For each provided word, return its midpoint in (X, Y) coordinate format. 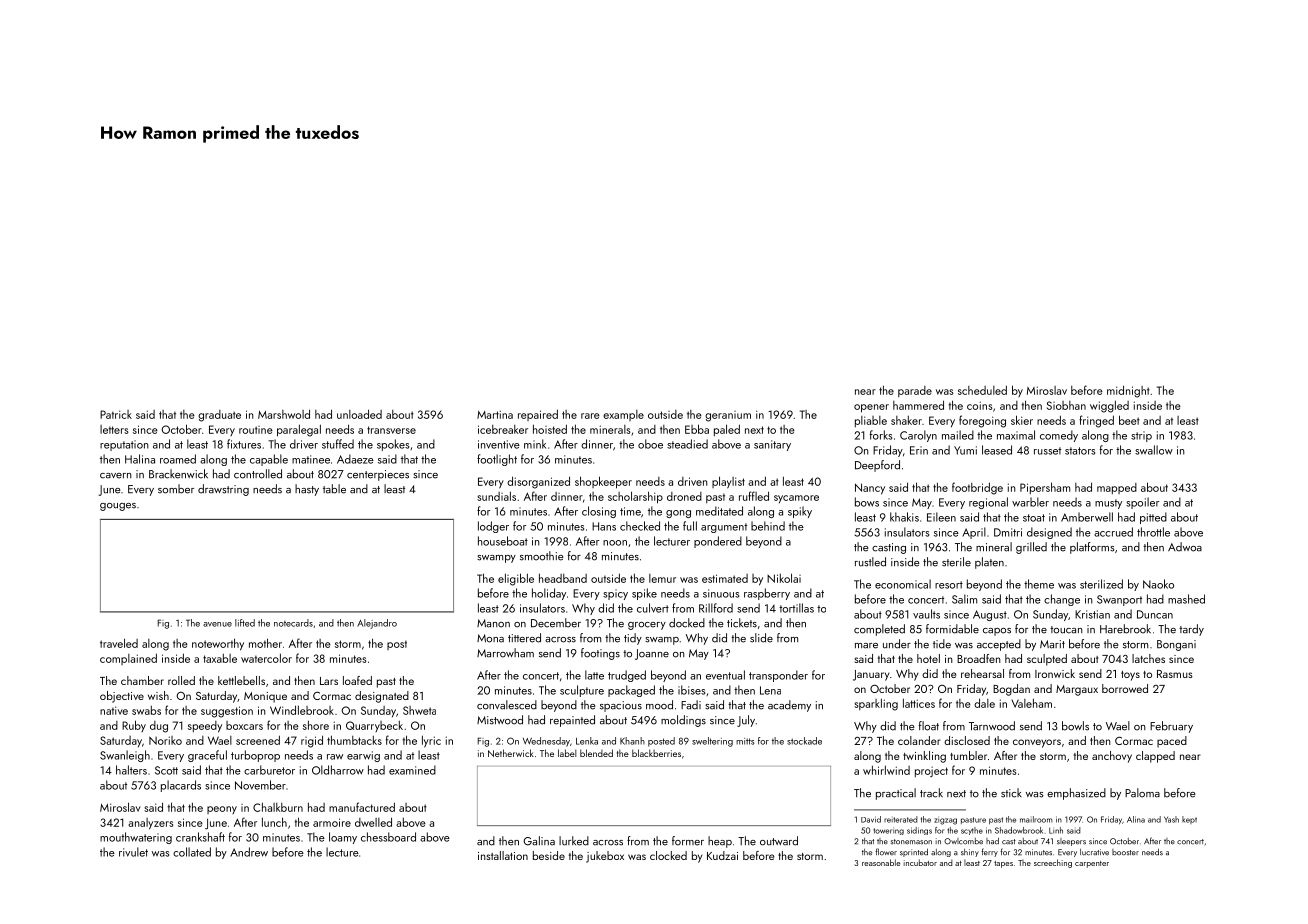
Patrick (116, 414)
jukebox (605, 857)
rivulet (133, 852)
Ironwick (1055, 673)
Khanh (632, 741)
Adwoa (1185, 547)
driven (693, 481)
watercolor (266, 658)
